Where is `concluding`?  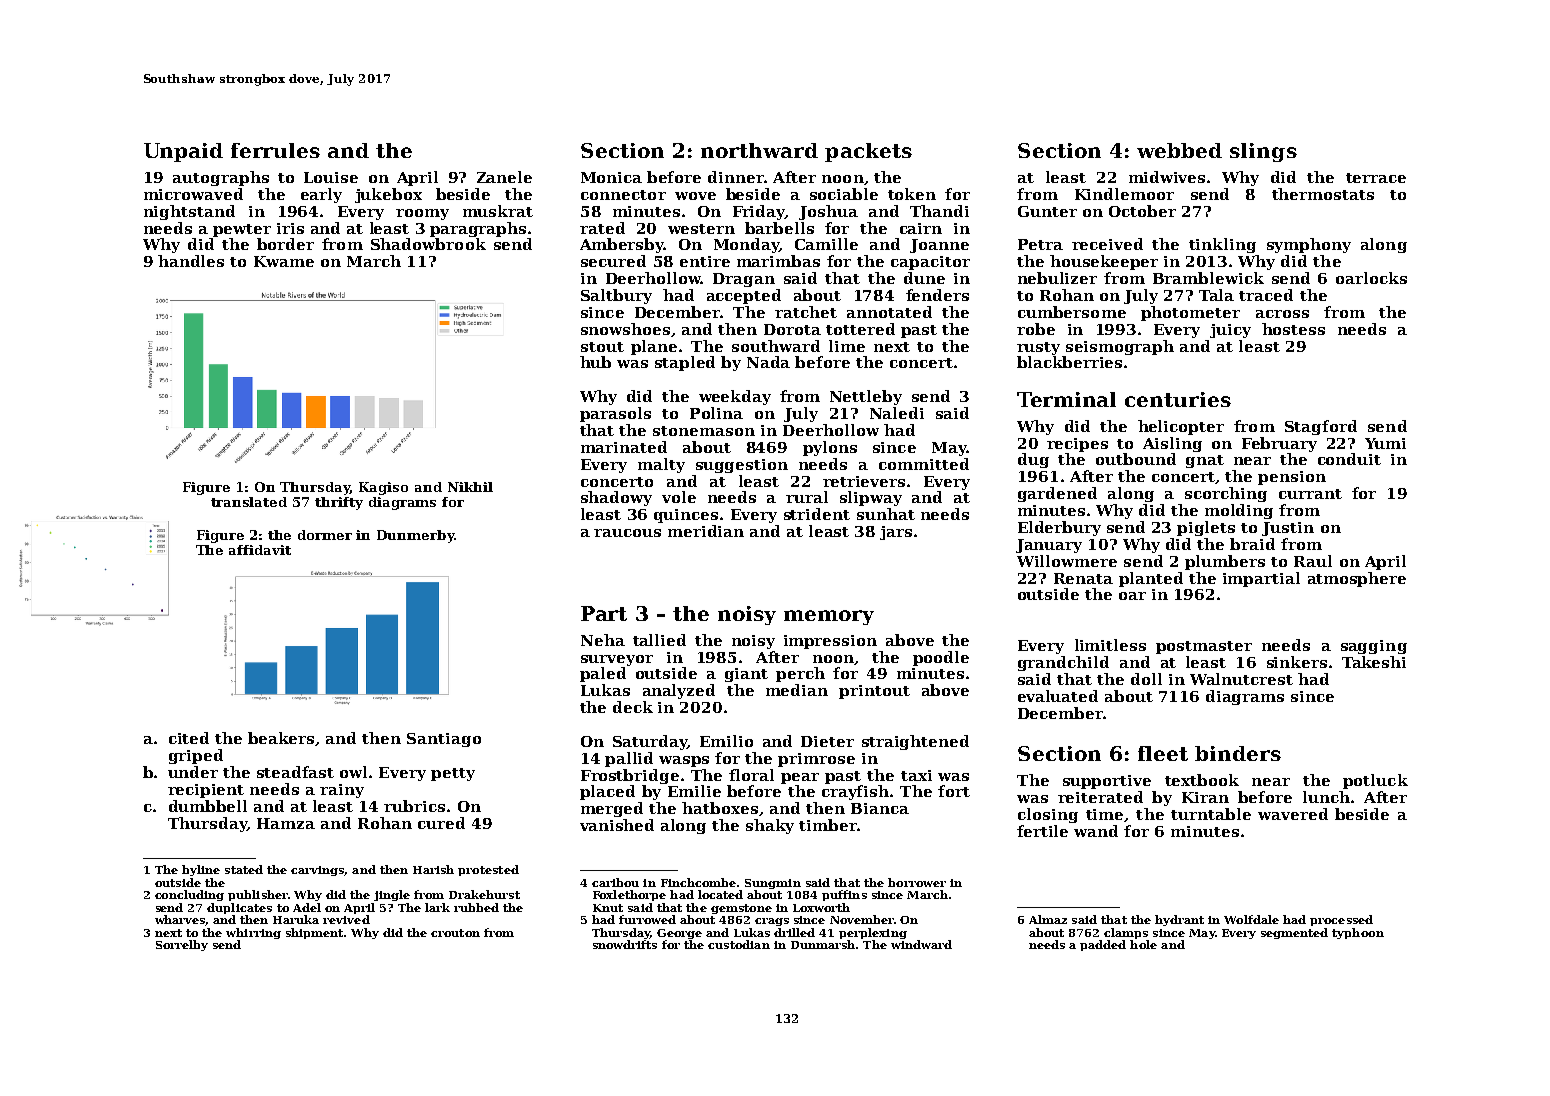 concluding is located at coordinates (189, 895).
